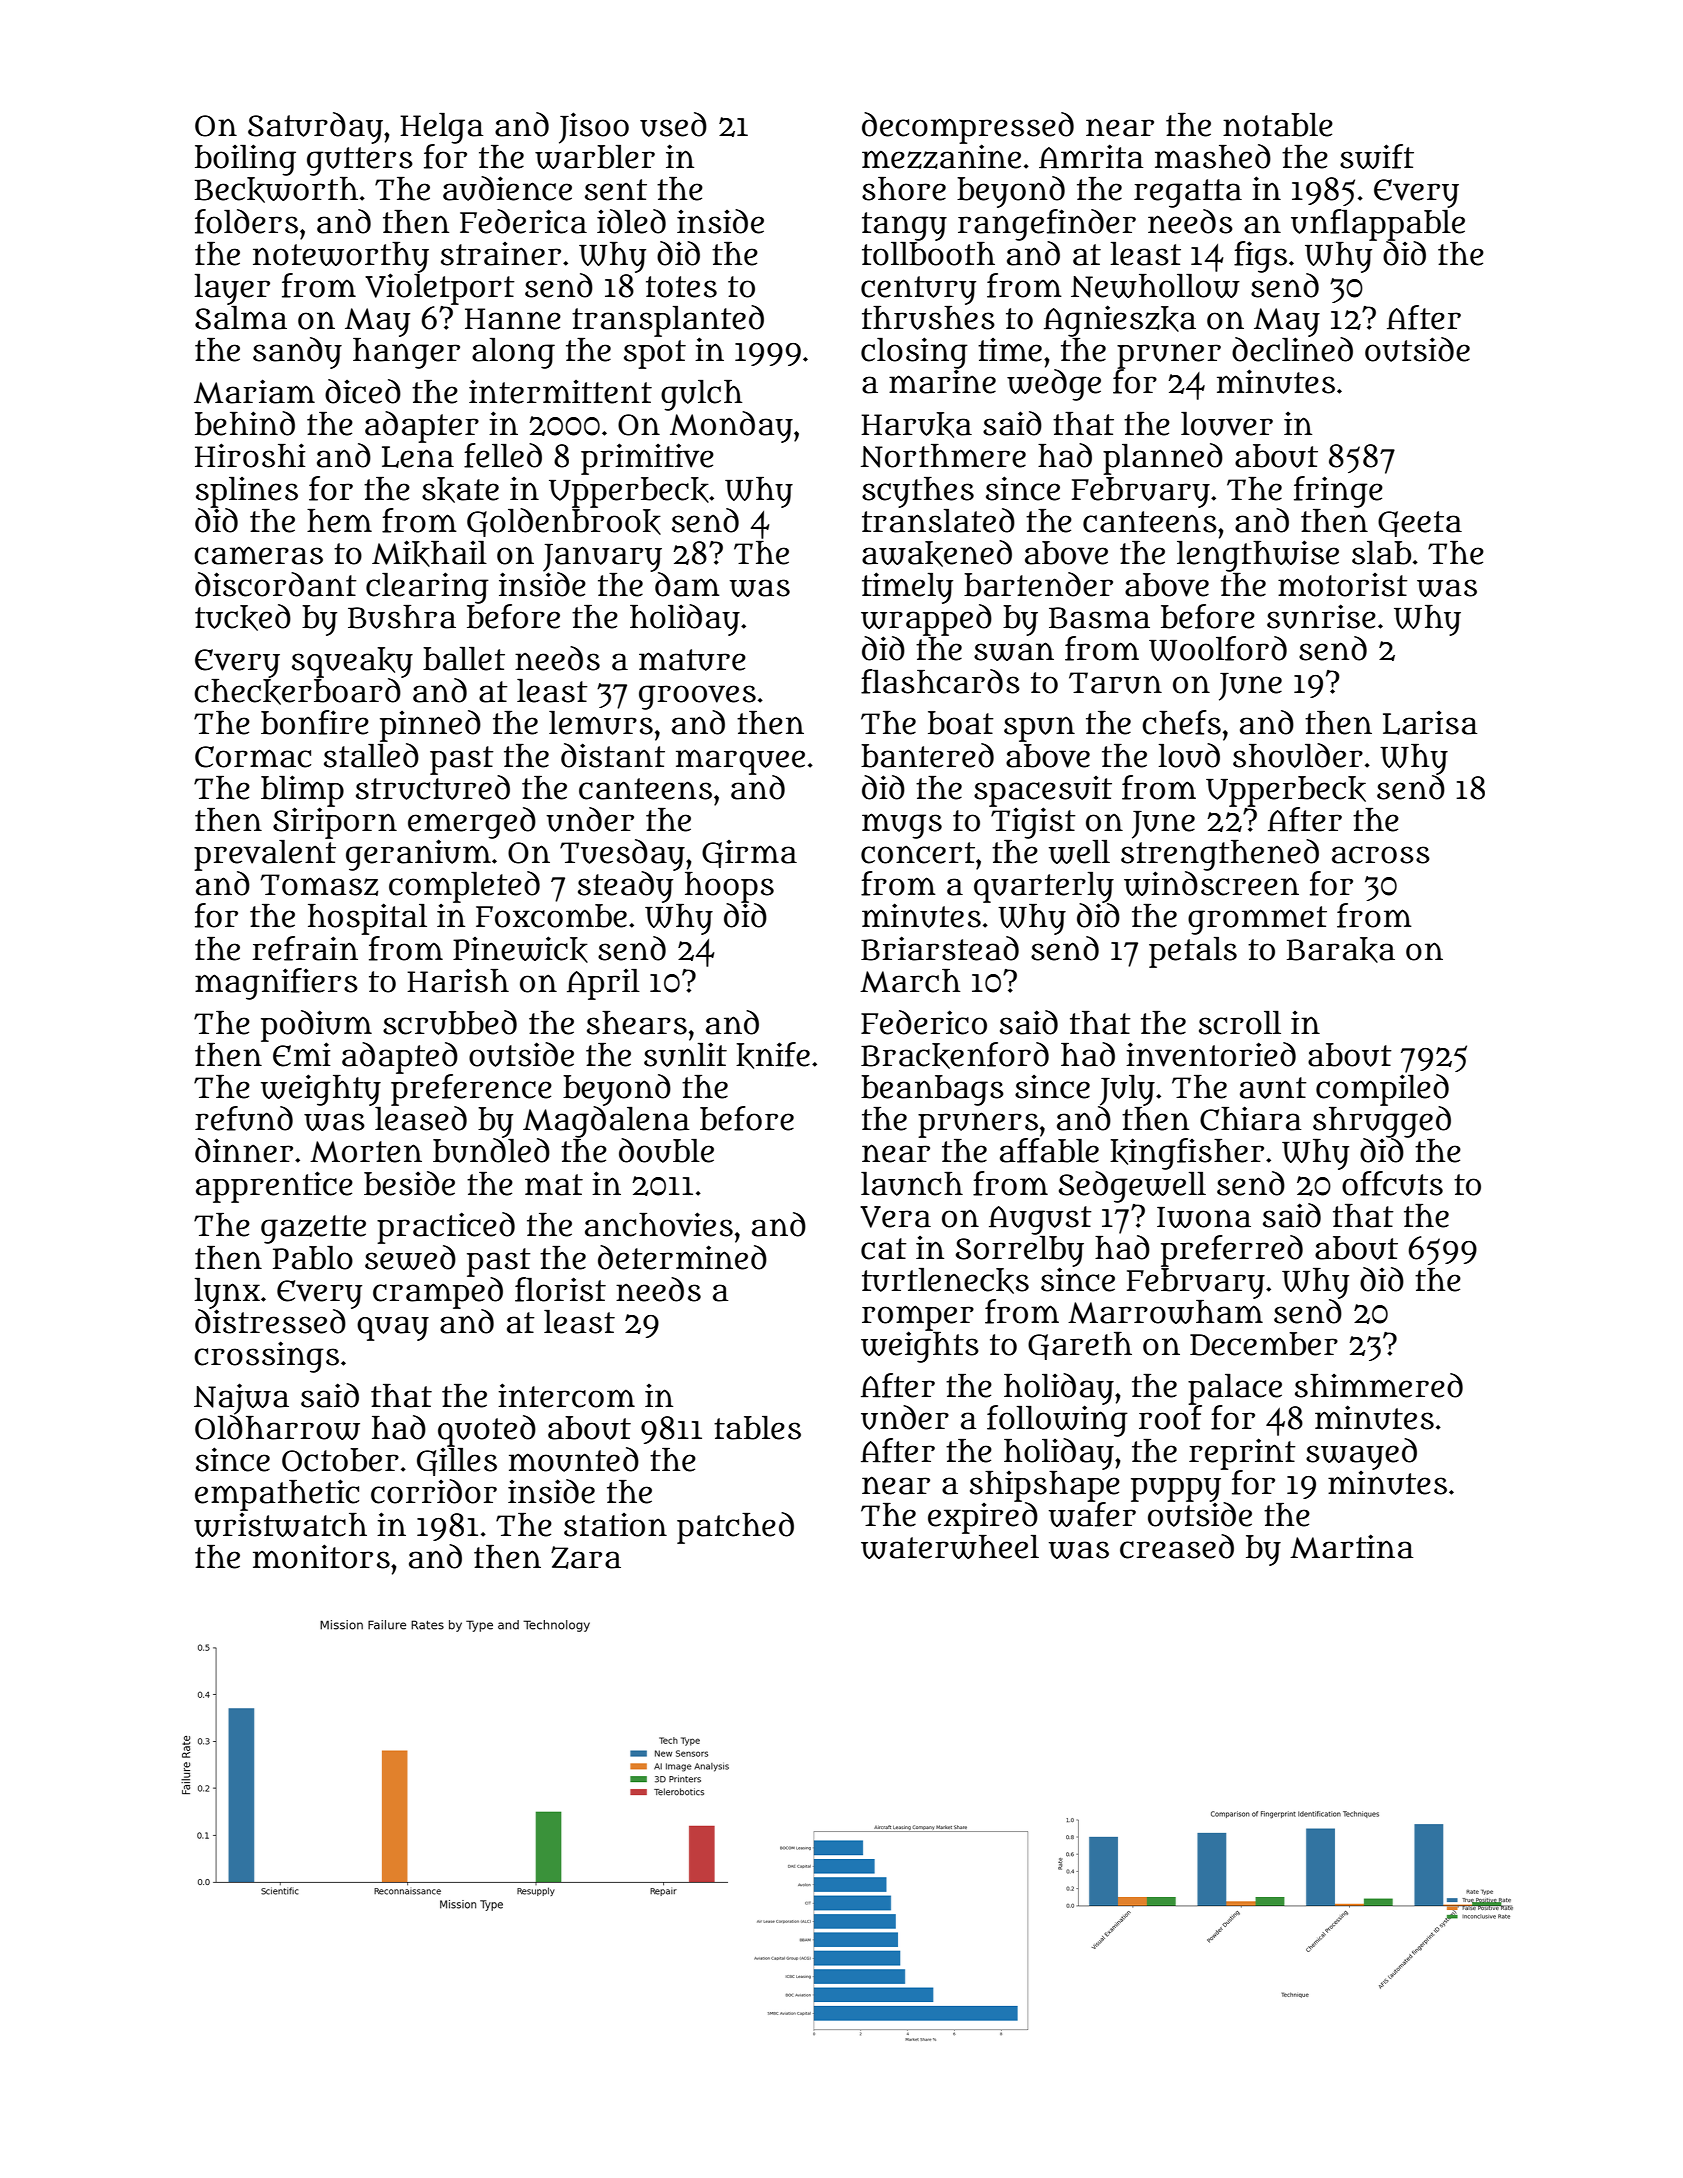 The height and width of the image is (2178, 1683). I want to click on monitors, so click(321, 1556).
